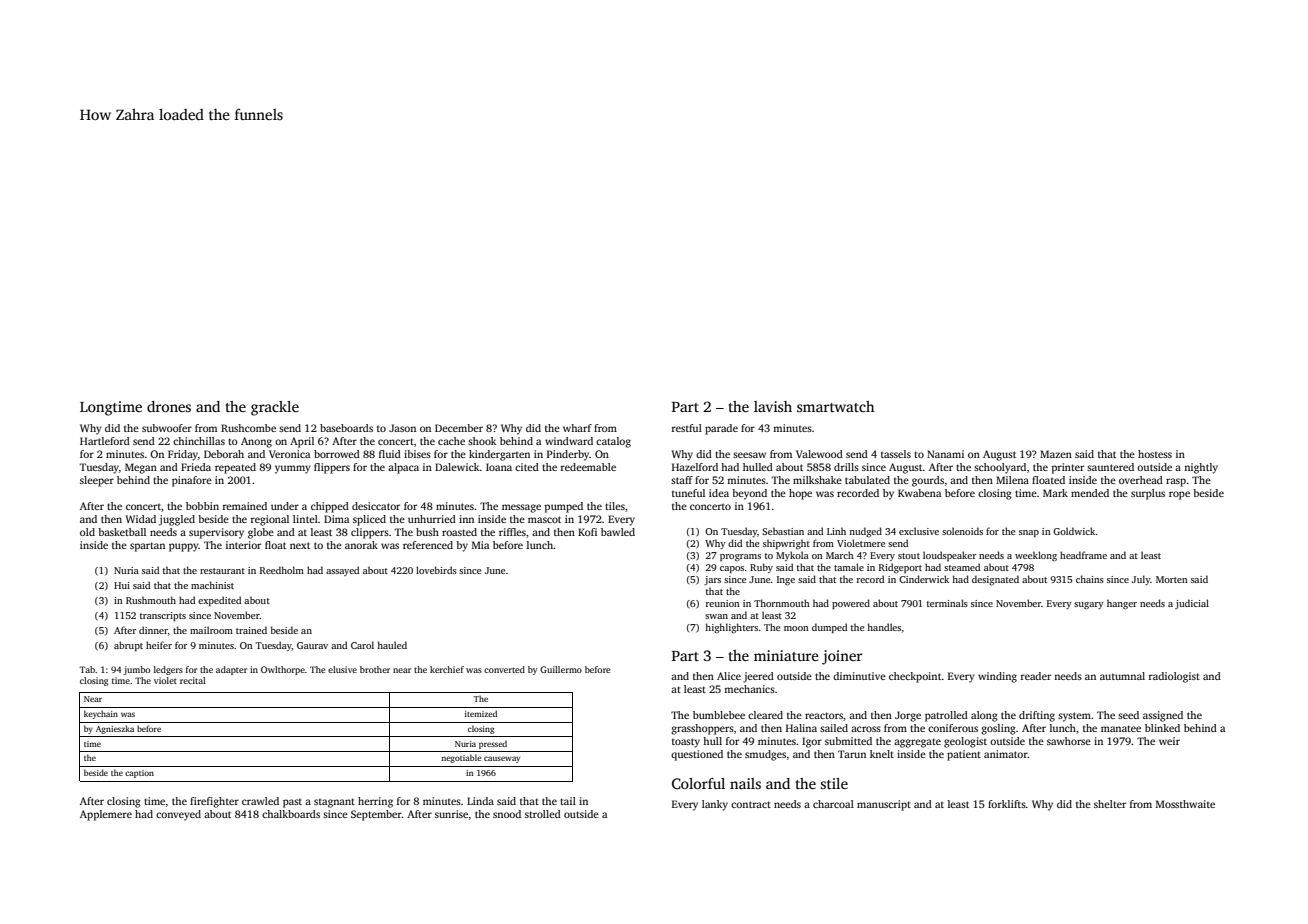 The width and height of the screenshot is (1308, 924). Describe the element at coordinates (212, 585) in the screenshot. I see `machinist` at that location.
